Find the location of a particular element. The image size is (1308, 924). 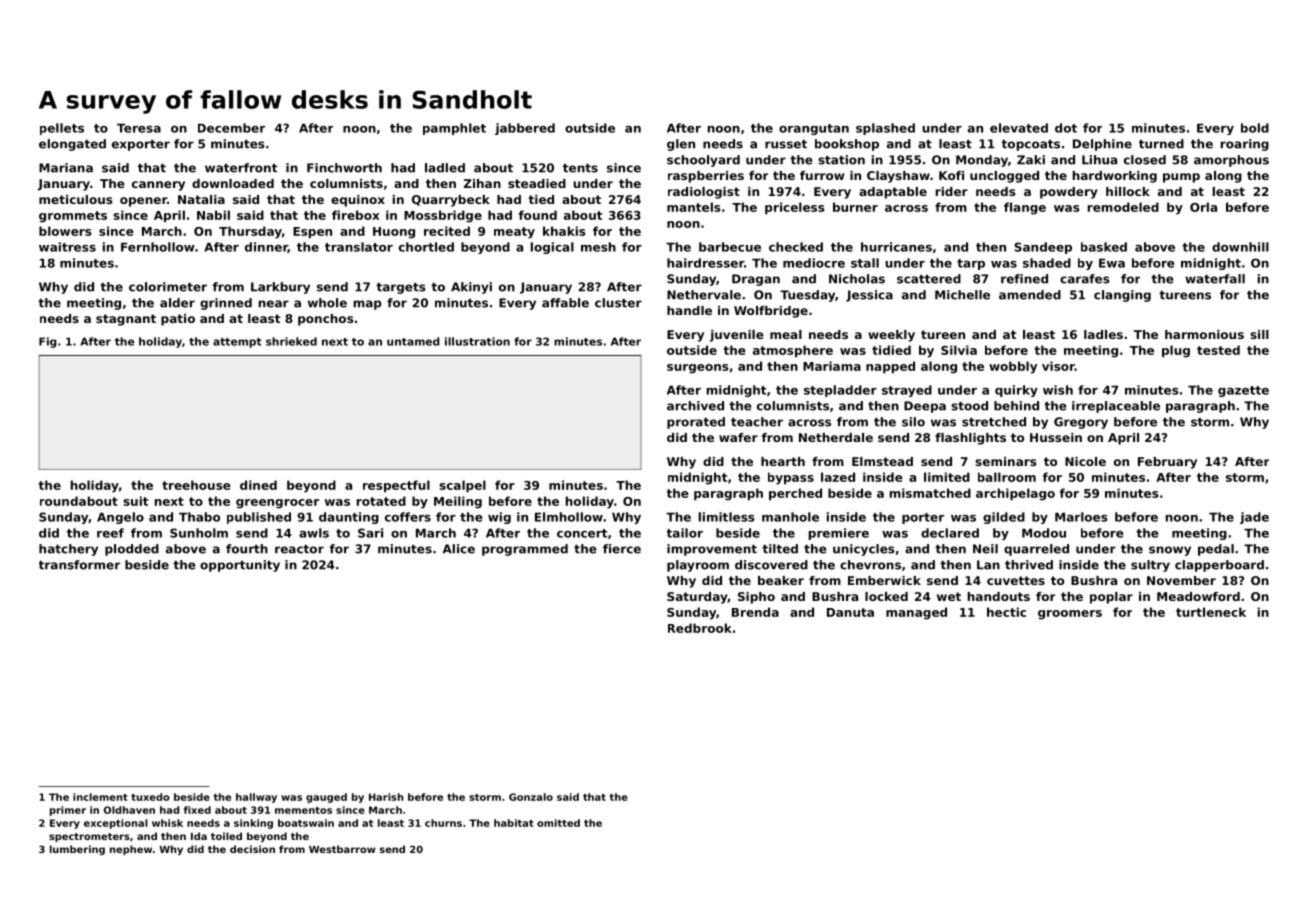

stall is located at coordinates (865, 263).
